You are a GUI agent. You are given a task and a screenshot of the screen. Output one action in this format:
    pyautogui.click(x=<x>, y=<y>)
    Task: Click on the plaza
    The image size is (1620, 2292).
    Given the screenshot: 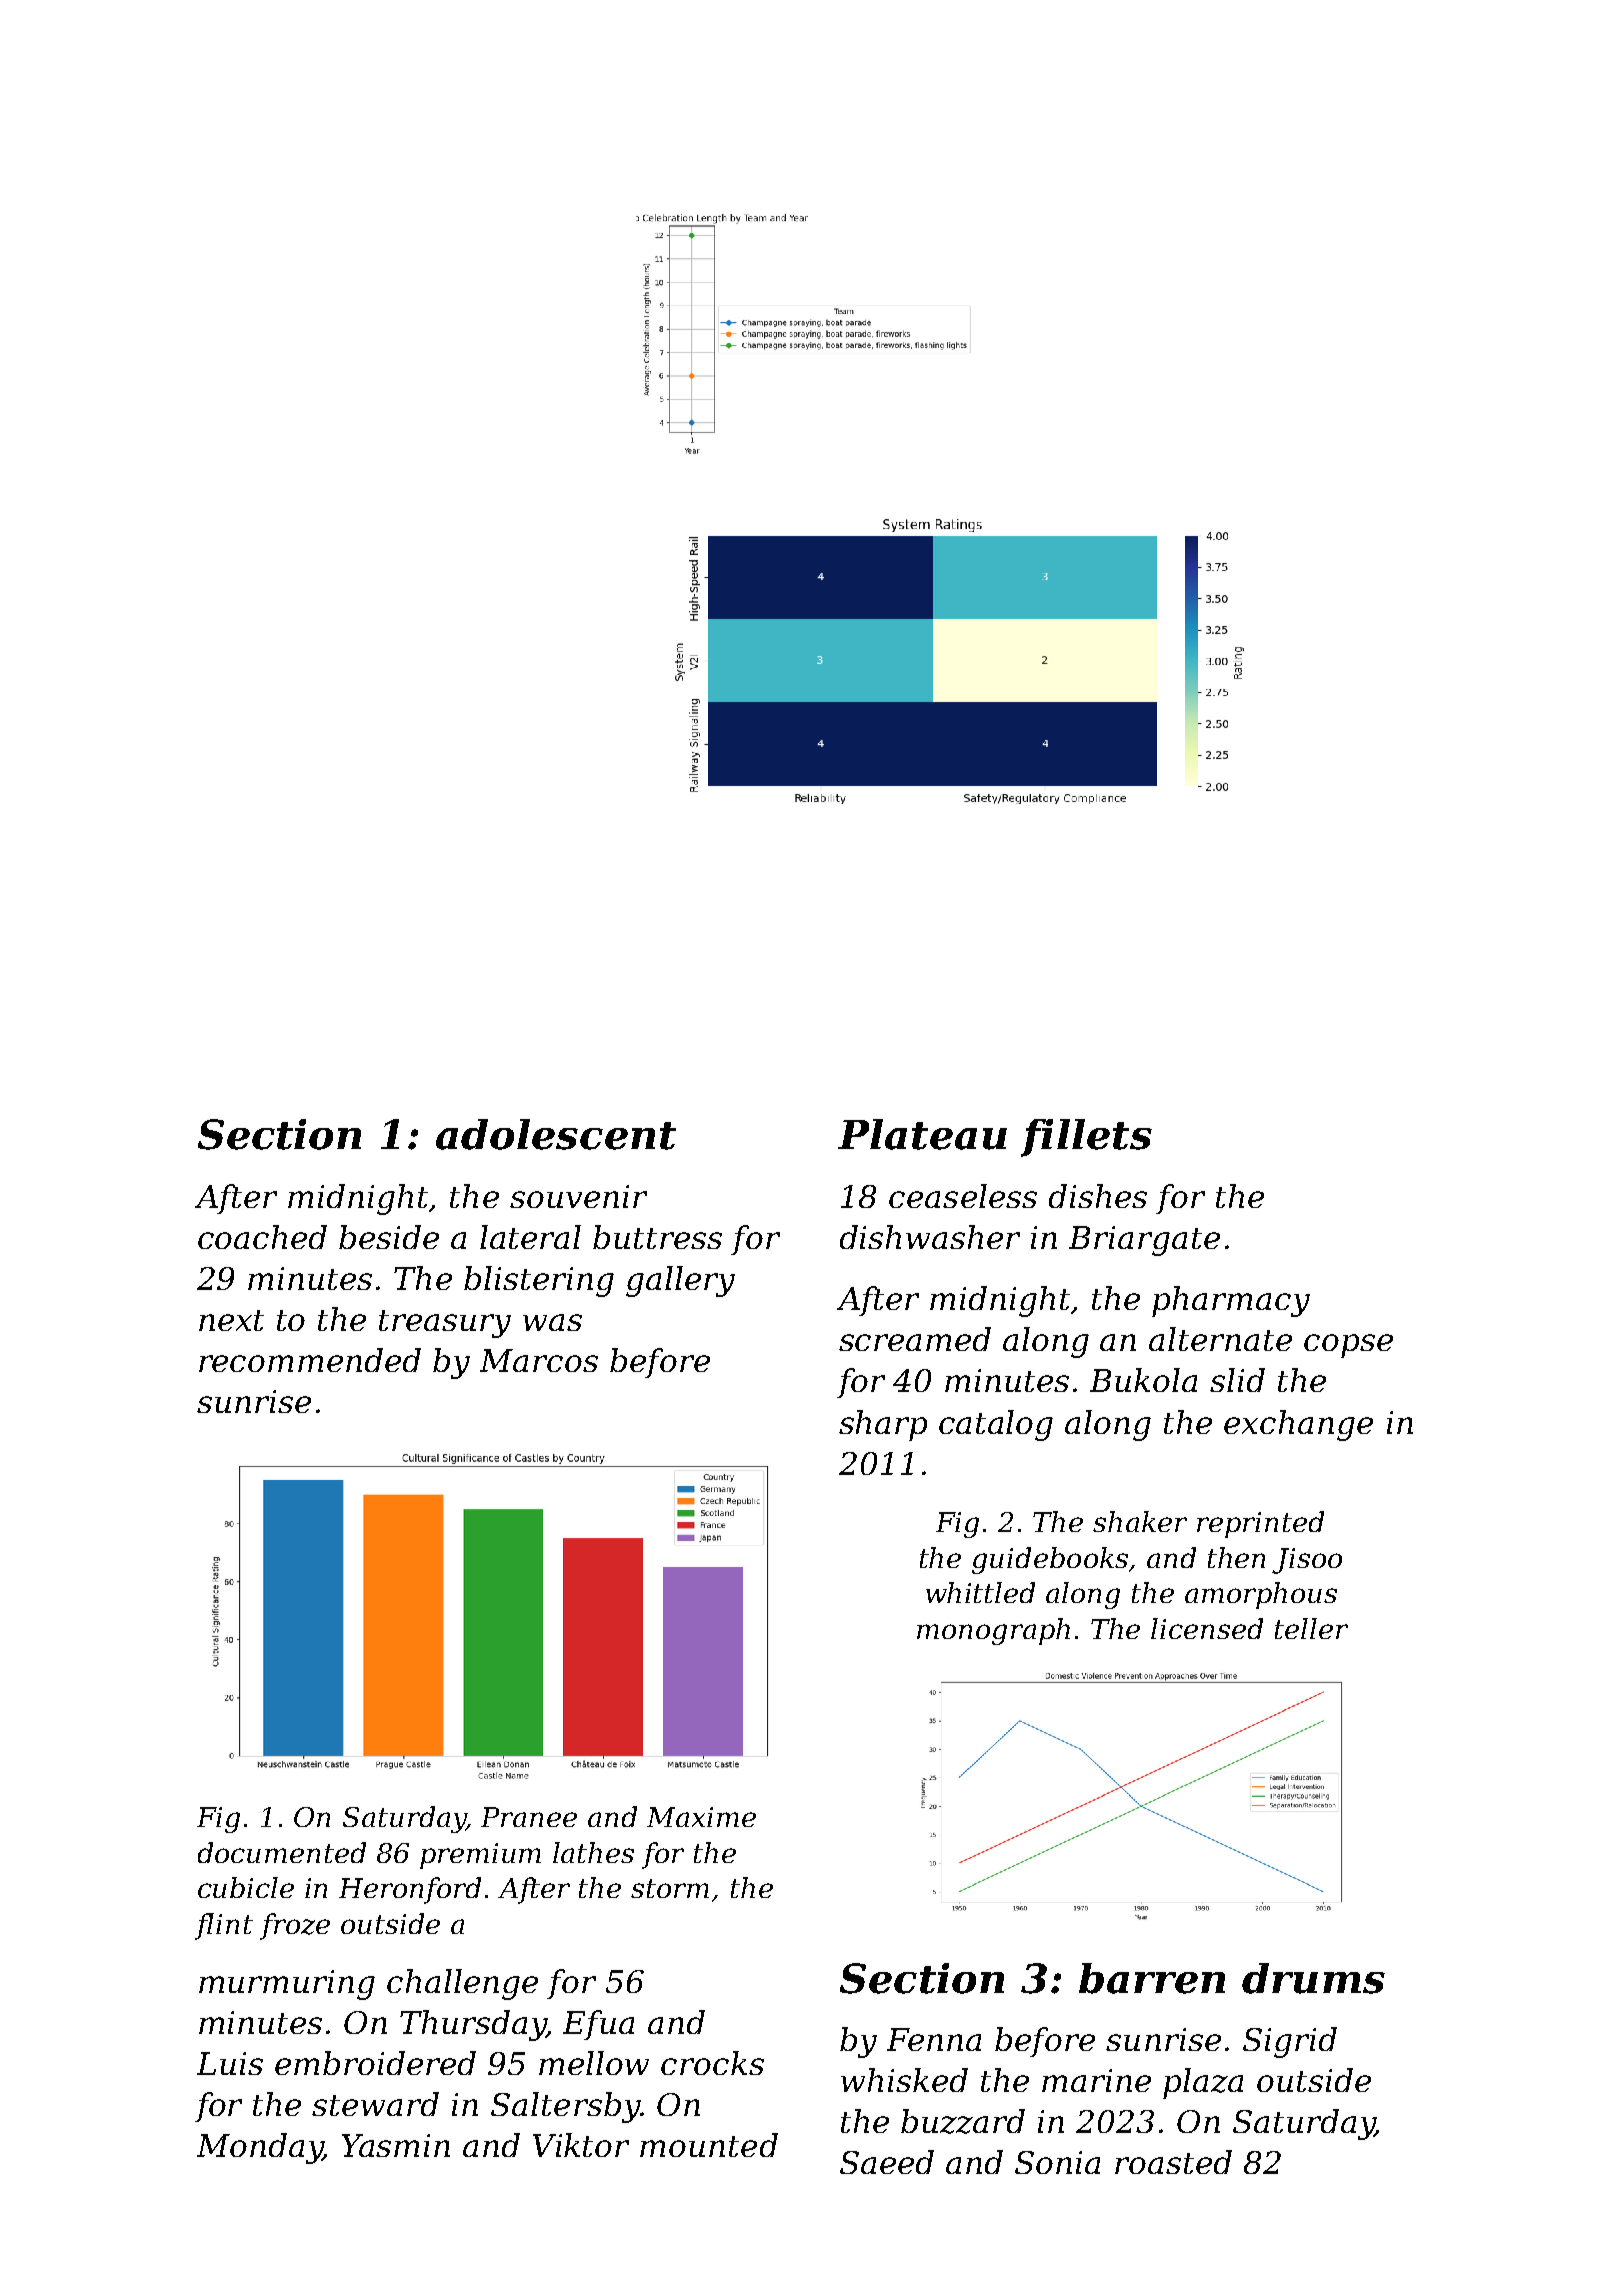 What is the action you would take?
    pyautogui.click(x=1203, y=2083)
